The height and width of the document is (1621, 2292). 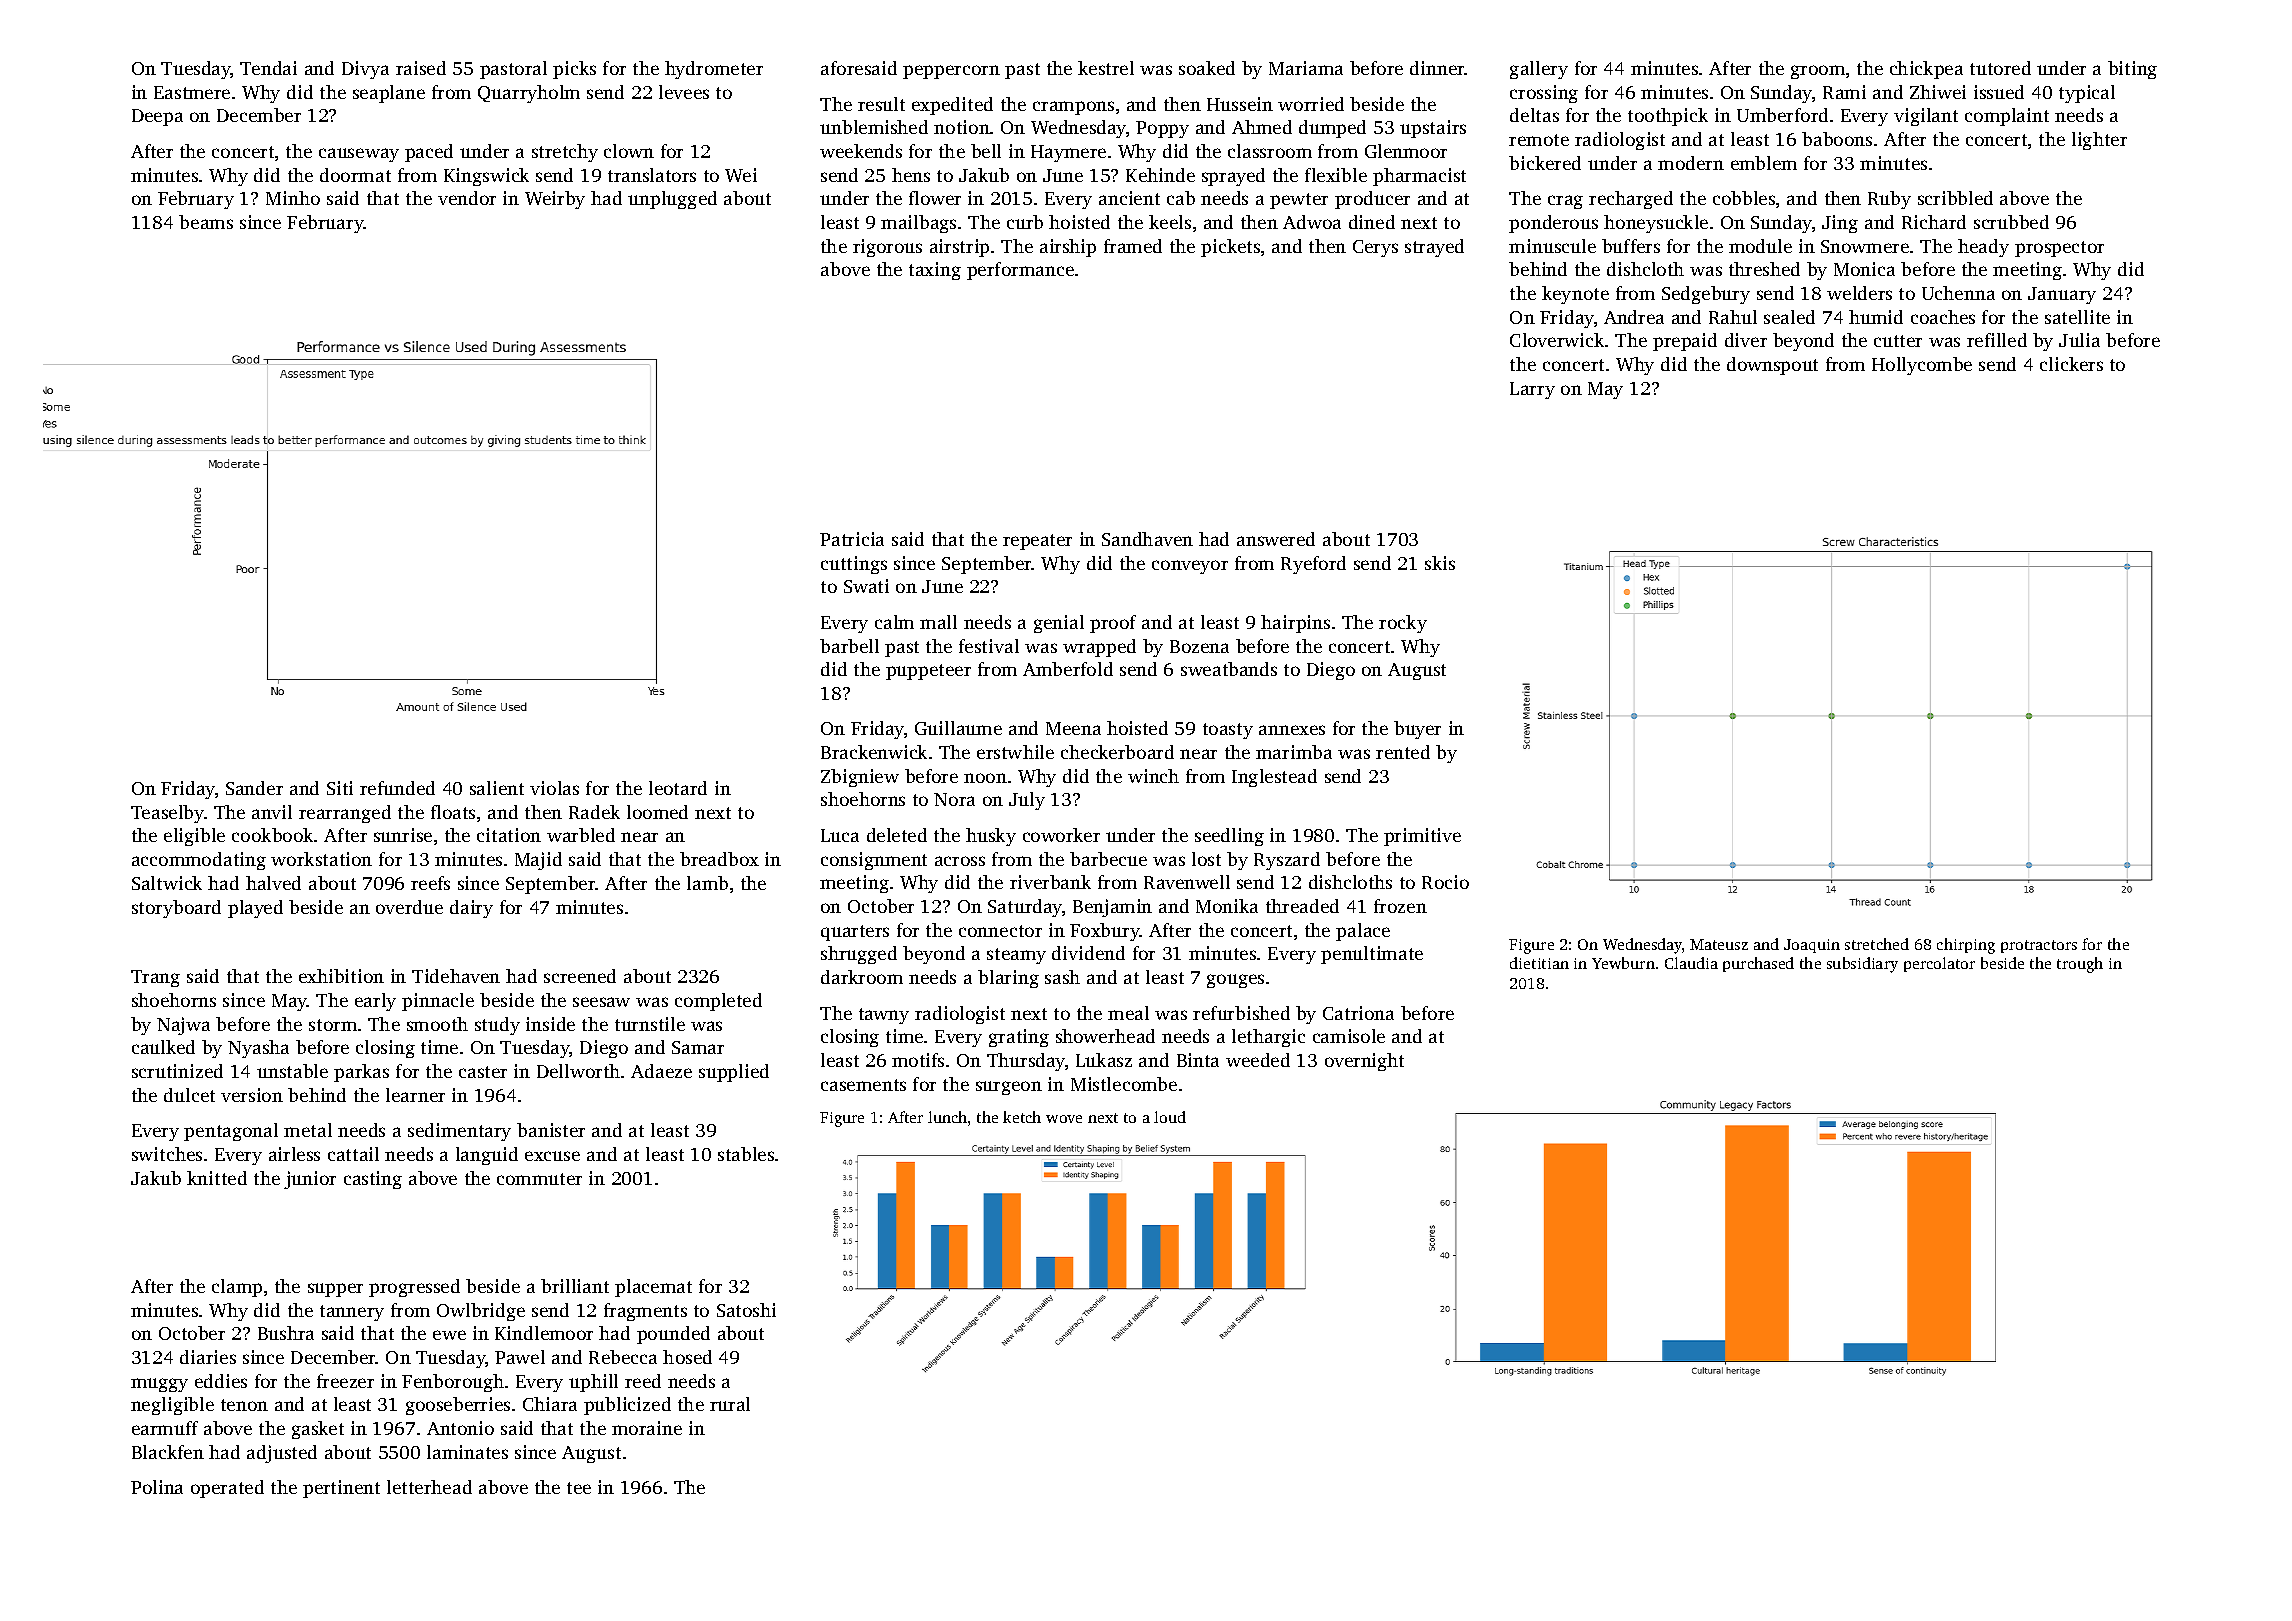 I want to click on buyer, so click(x=1417, y=730).
